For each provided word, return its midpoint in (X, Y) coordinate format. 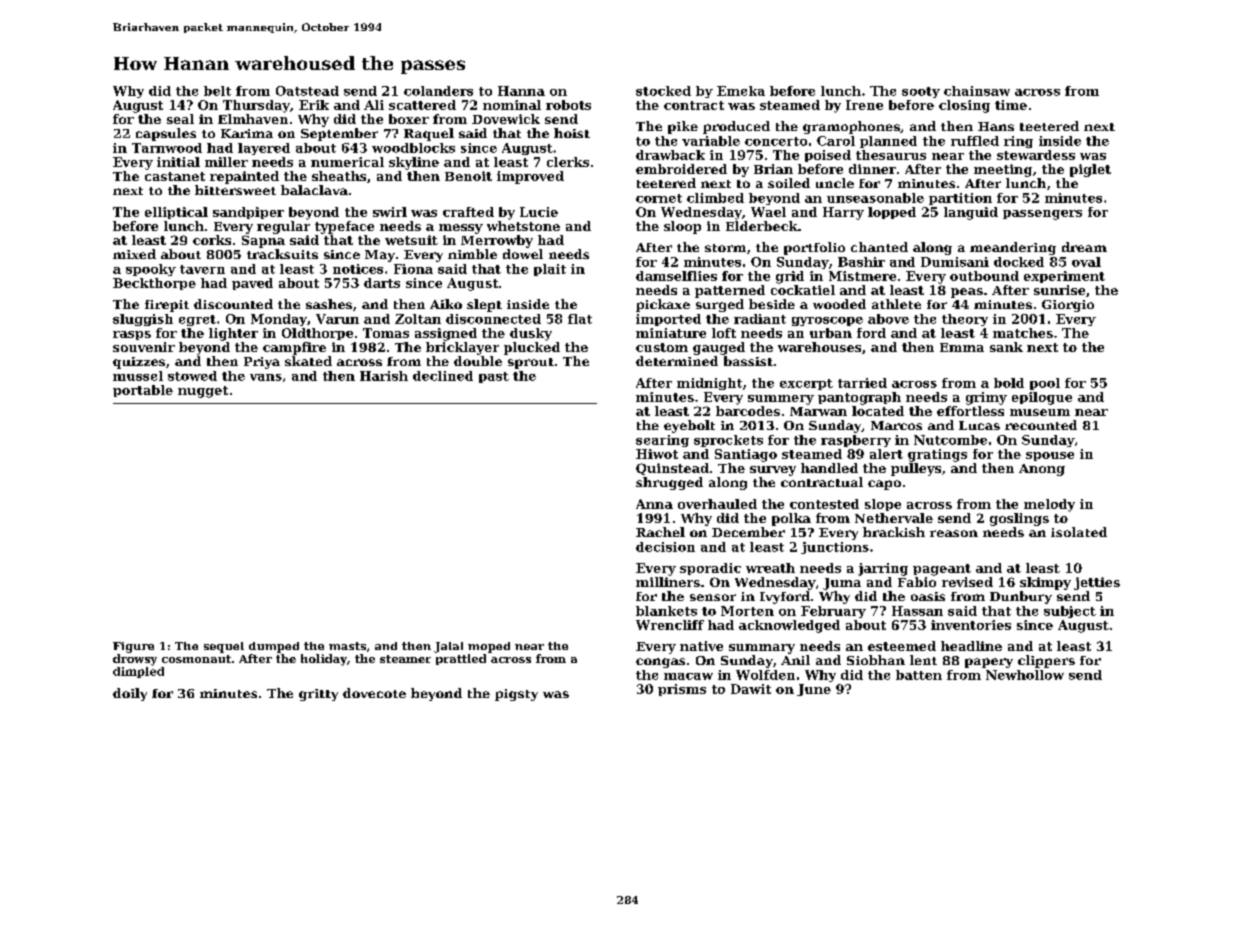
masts (347, 646)
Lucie (539, 212)
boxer (409, 119)
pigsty (516, 695)
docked (1019, 262)
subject (1070, 612)
